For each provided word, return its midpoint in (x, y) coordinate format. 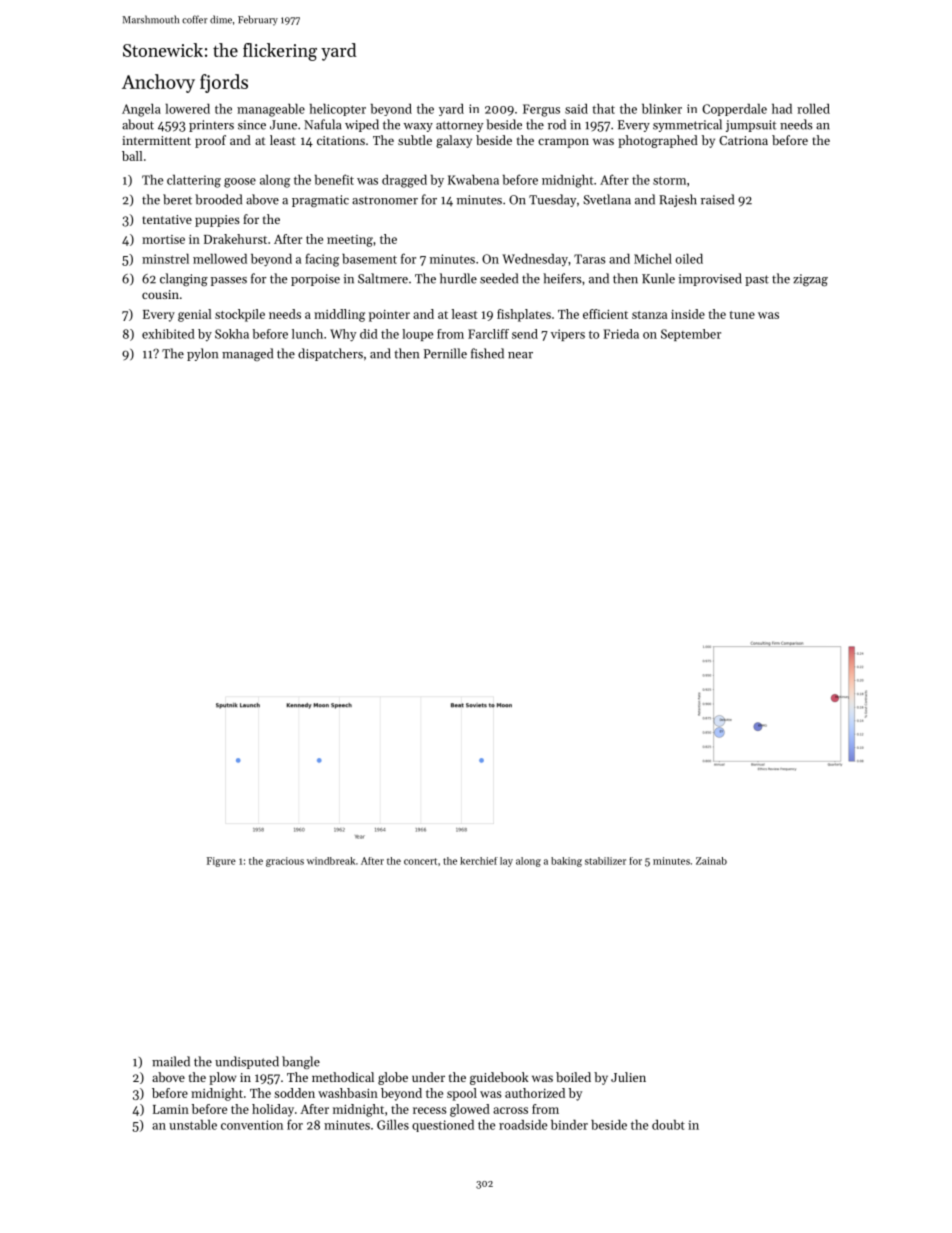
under (428, 1077)
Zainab (711, 861)
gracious (285, 862)
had (782, 109)
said (576, 109)
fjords (224, 83)
